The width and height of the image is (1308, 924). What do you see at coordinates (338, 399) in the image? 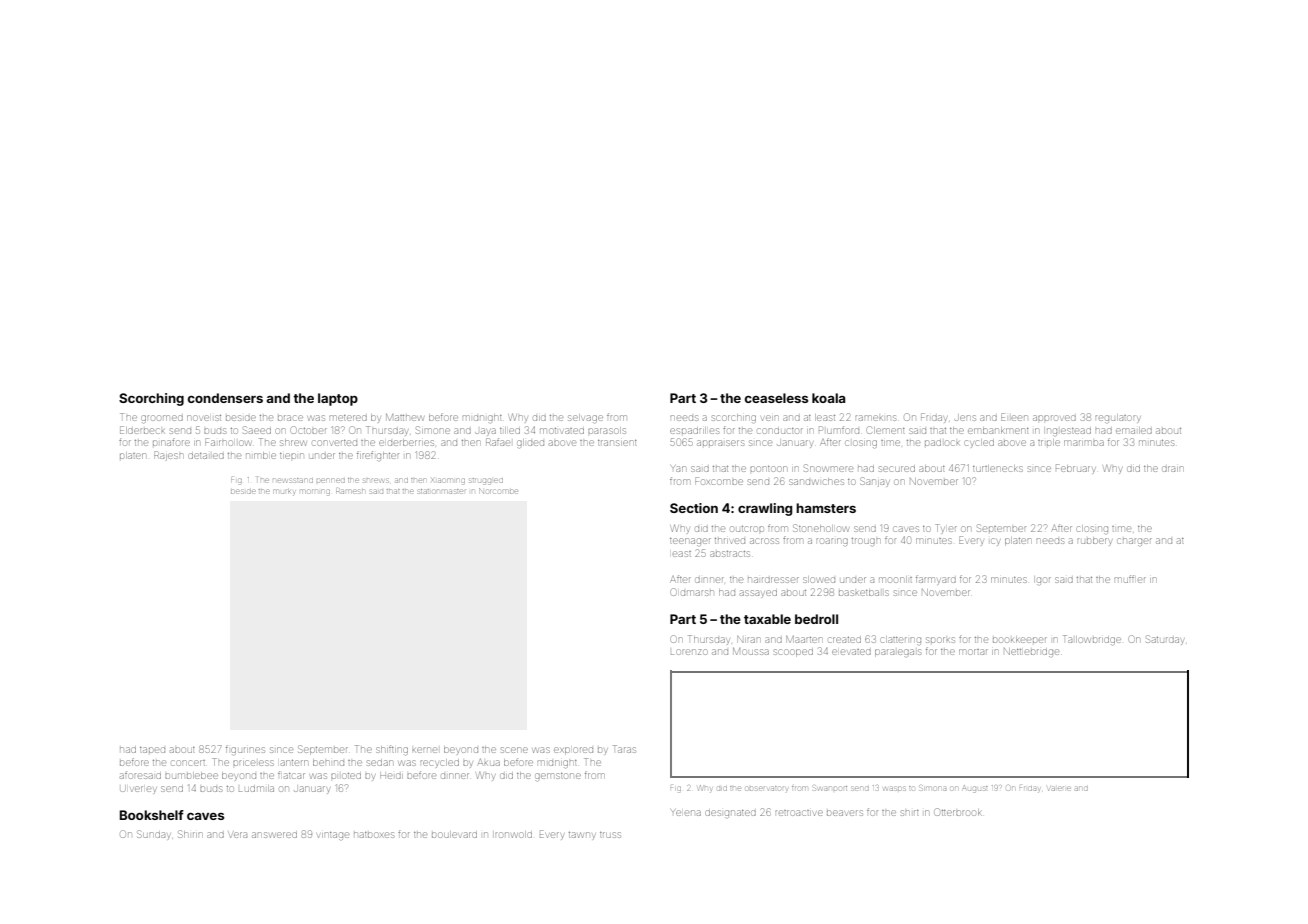
I see `laptop` at bounding box center [338, 399].
